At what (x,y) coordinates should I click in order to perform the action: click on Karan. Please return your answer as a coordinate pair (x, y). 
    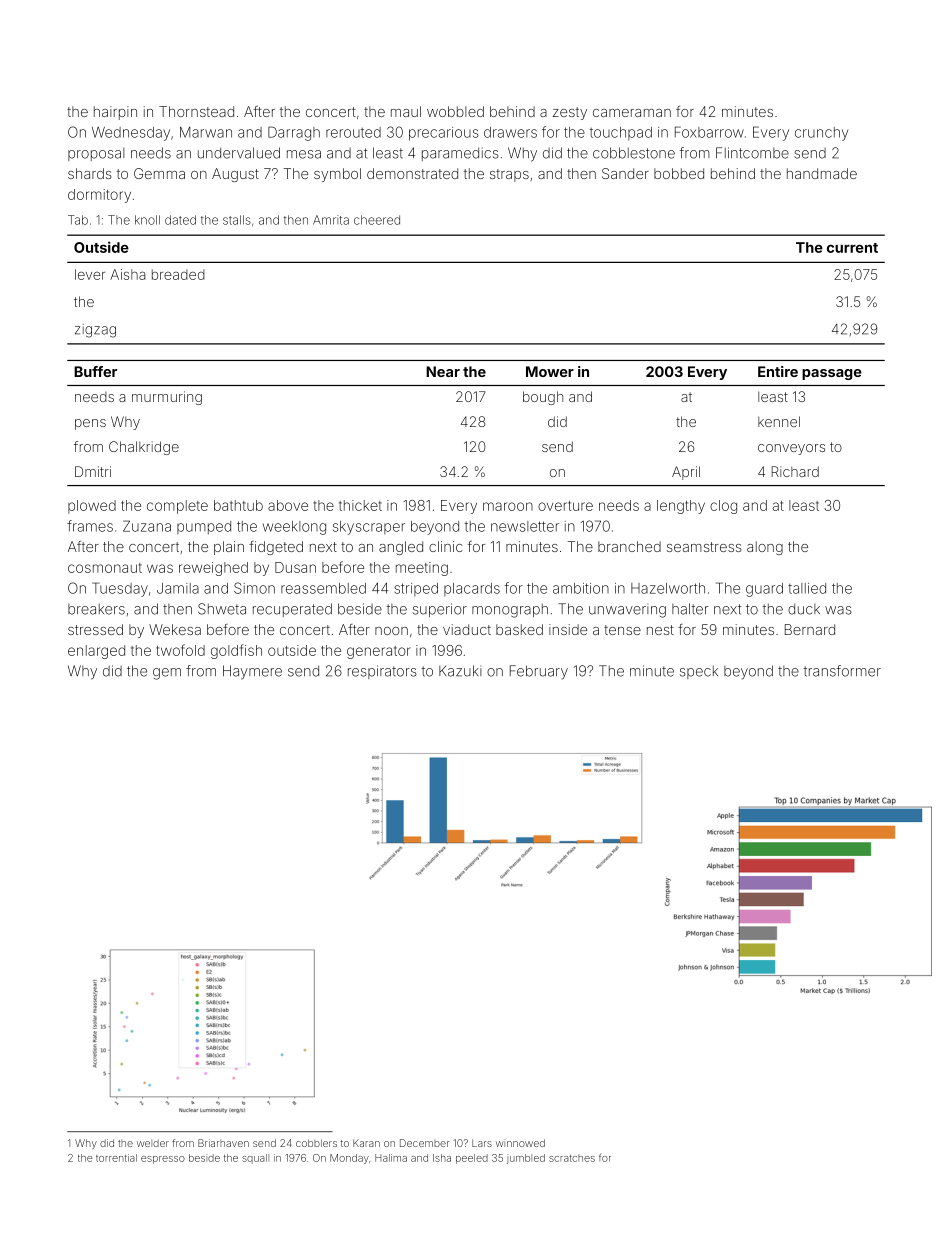
    Looking at the image, I should click on (366, 1143).
